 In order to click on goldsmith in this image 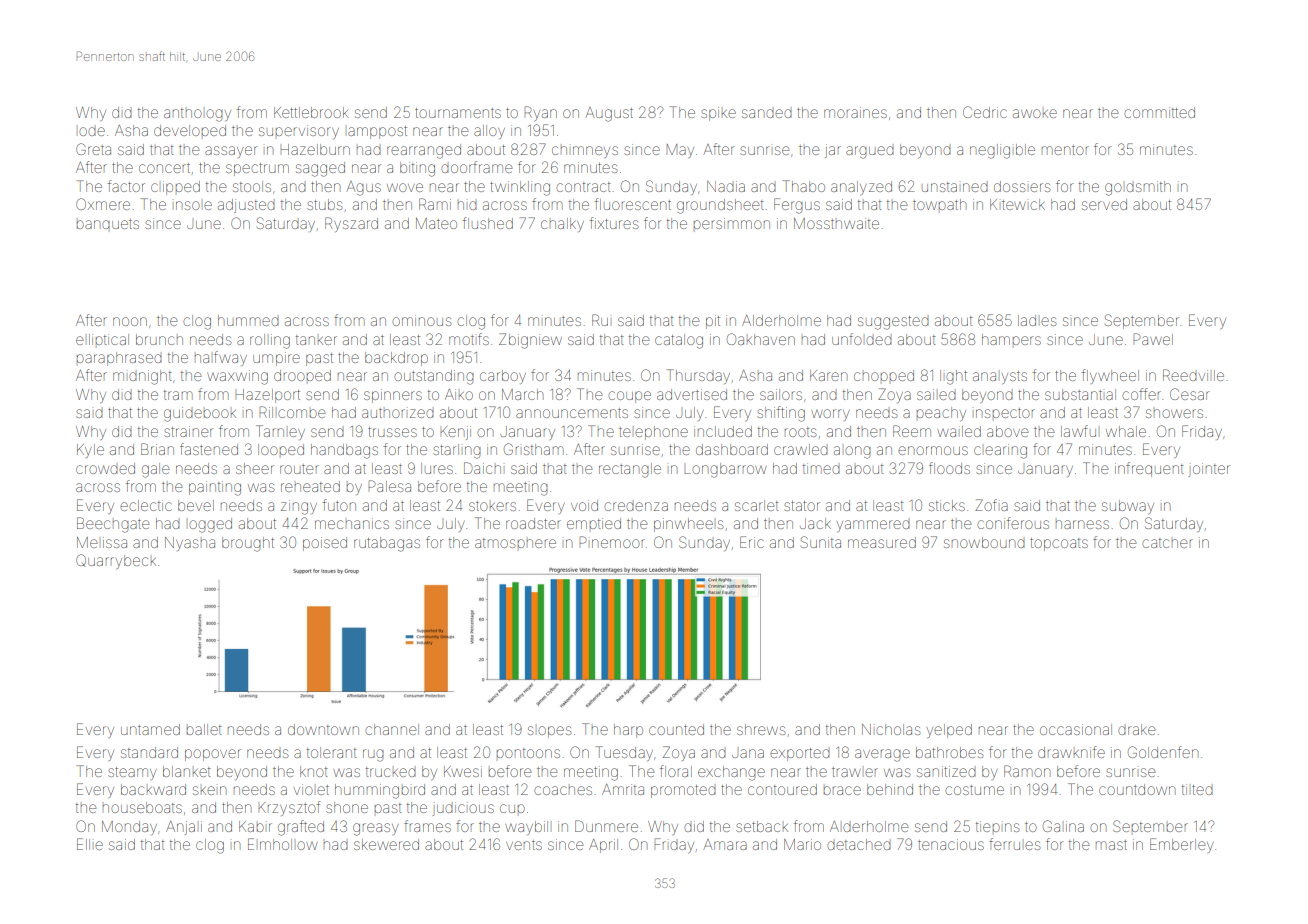, I will do `click(1138, 188)`.
